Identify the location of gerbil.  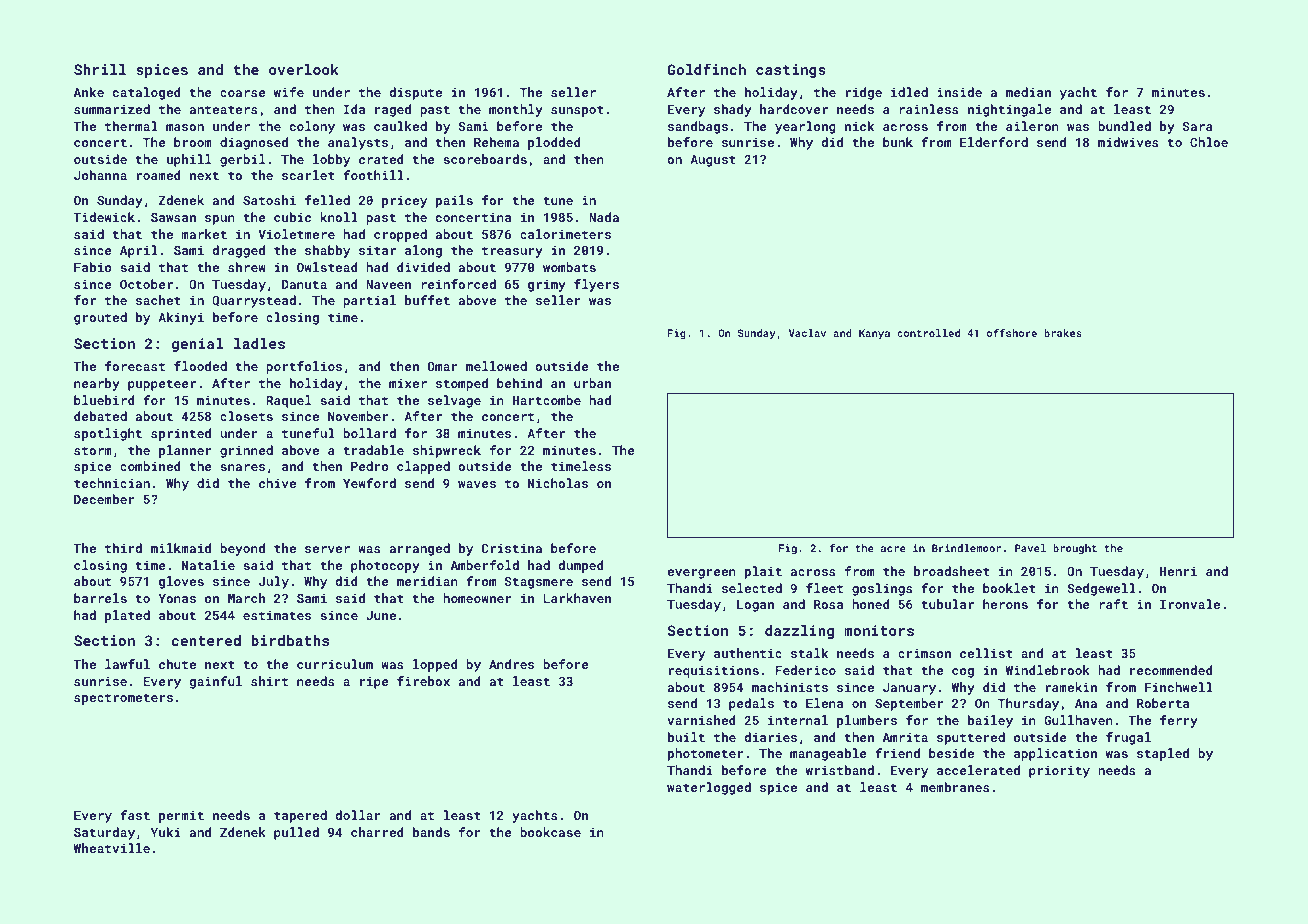
(242, 160).
